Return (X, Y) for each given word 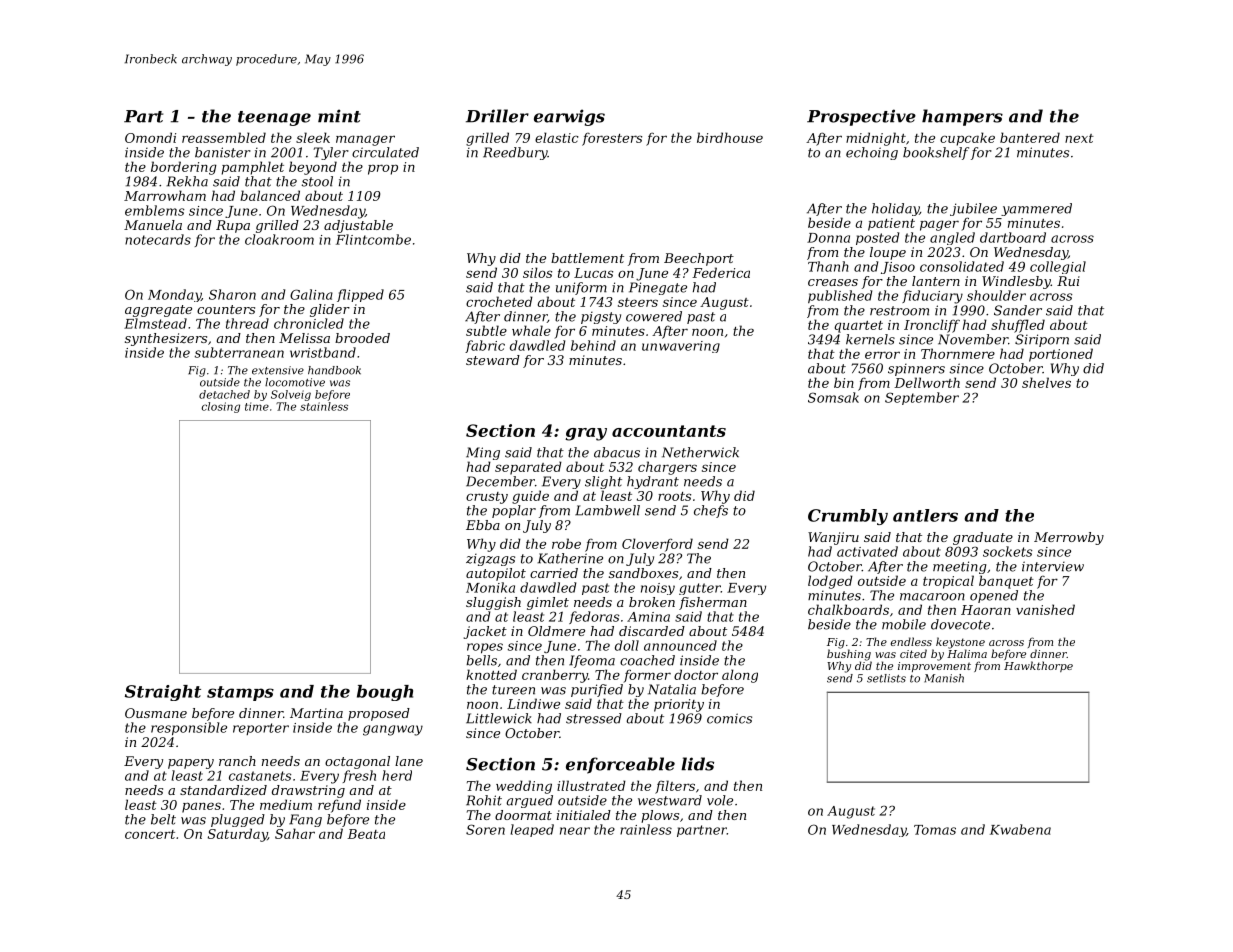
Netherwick (700, 452)
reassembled (224, 137)
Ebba (483, 525)
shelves (1046, 382)
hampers (962, 117)
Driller (497, 116)
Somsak (833, 397)
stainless (324, 406)
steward (493, 360)
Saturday (237, 835)
